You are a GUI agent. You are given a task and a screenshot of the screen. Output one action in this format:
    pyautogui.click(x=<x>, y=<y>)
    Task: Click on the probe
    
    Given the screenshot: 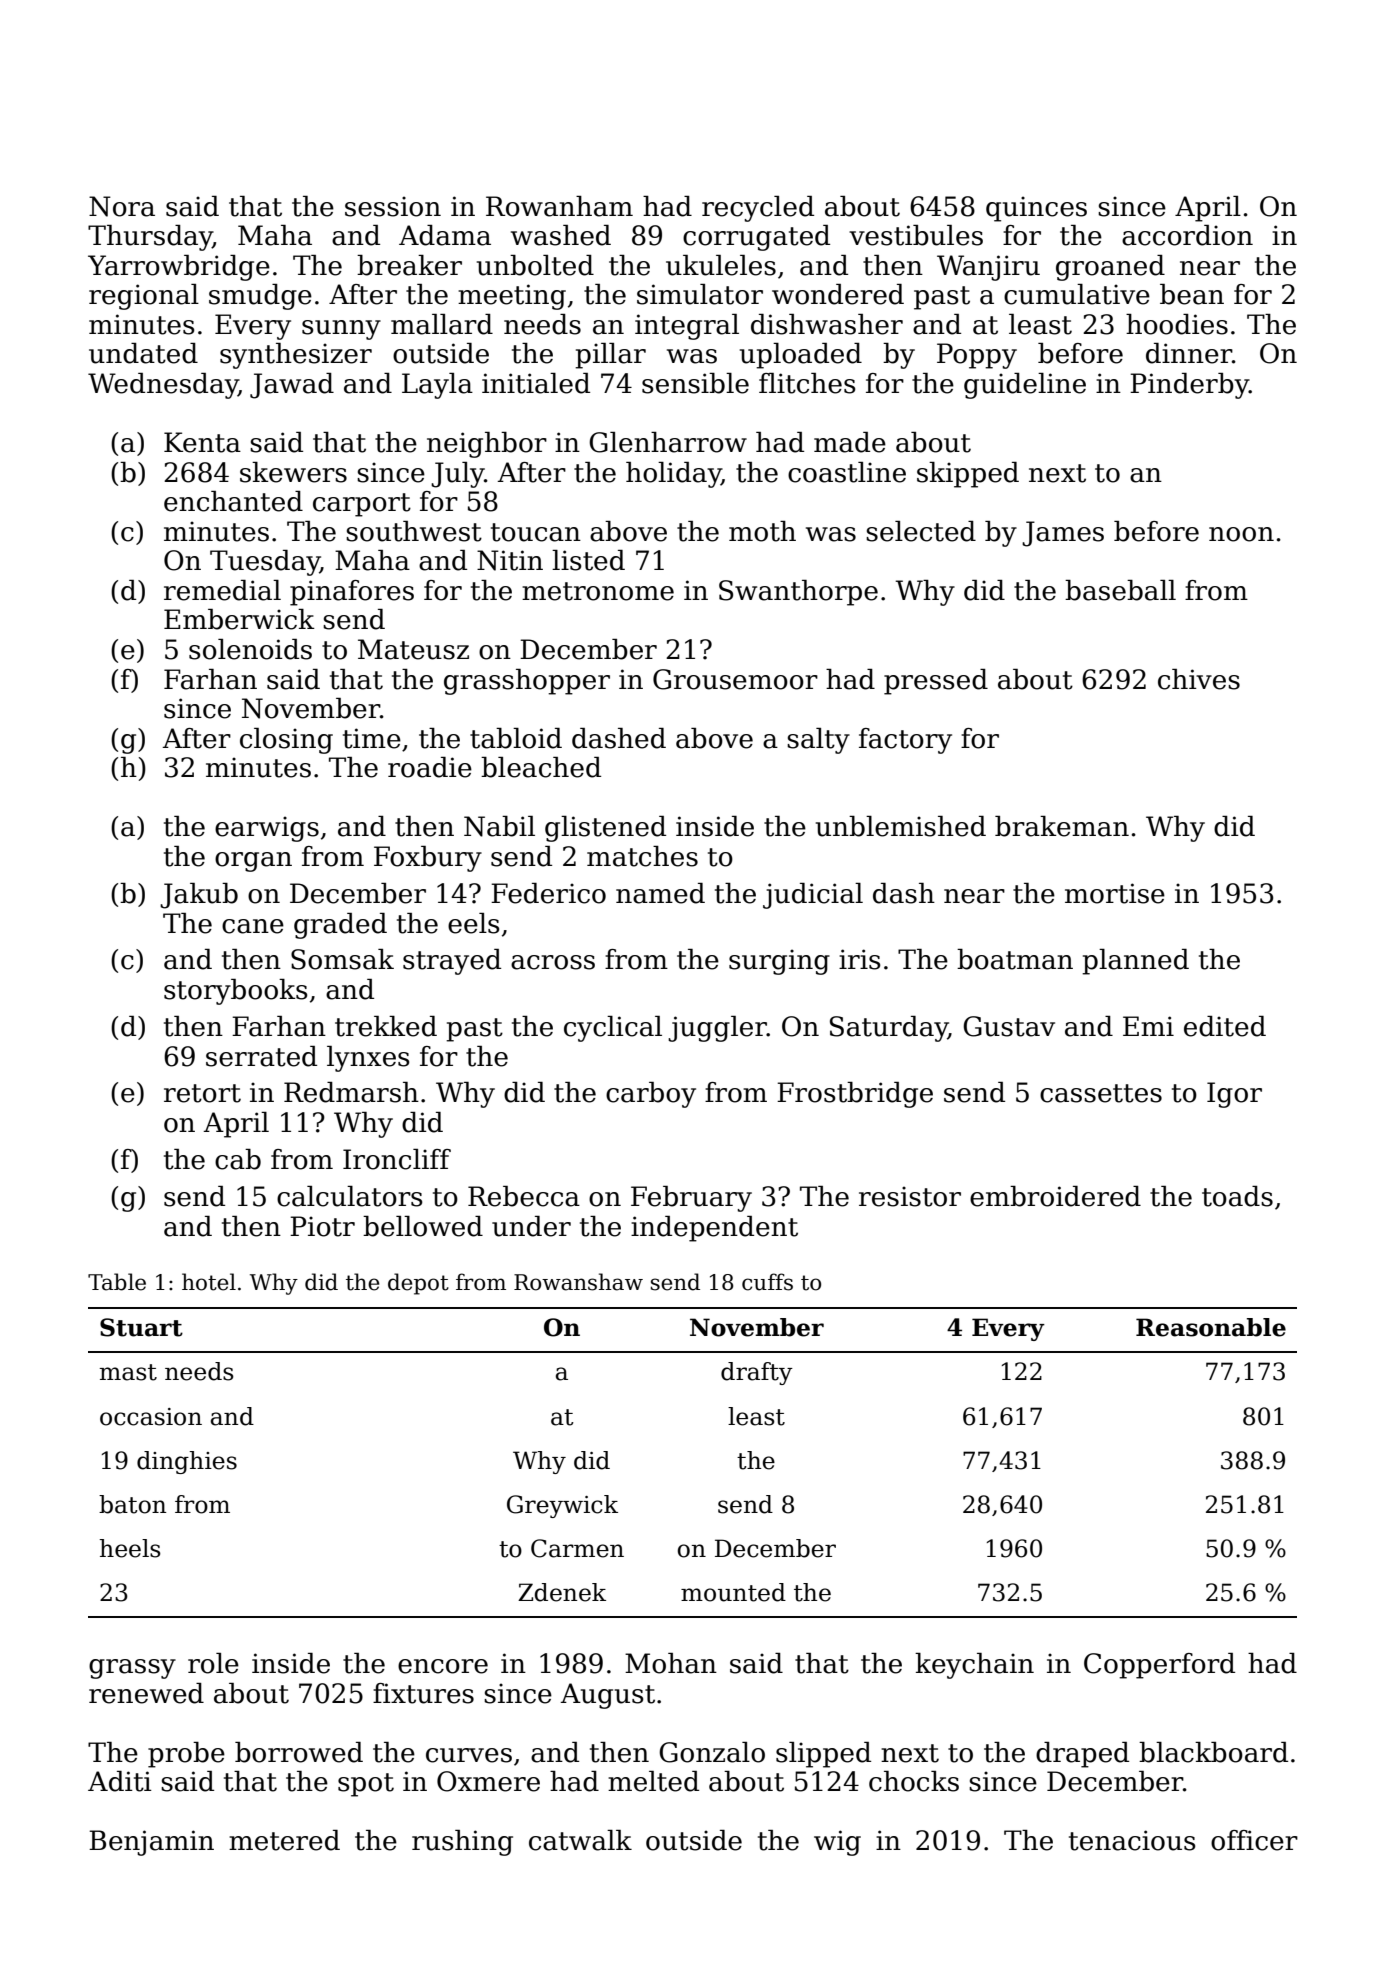 What is the action you would take?
    pyautogui.click(x=186, y=1755)
